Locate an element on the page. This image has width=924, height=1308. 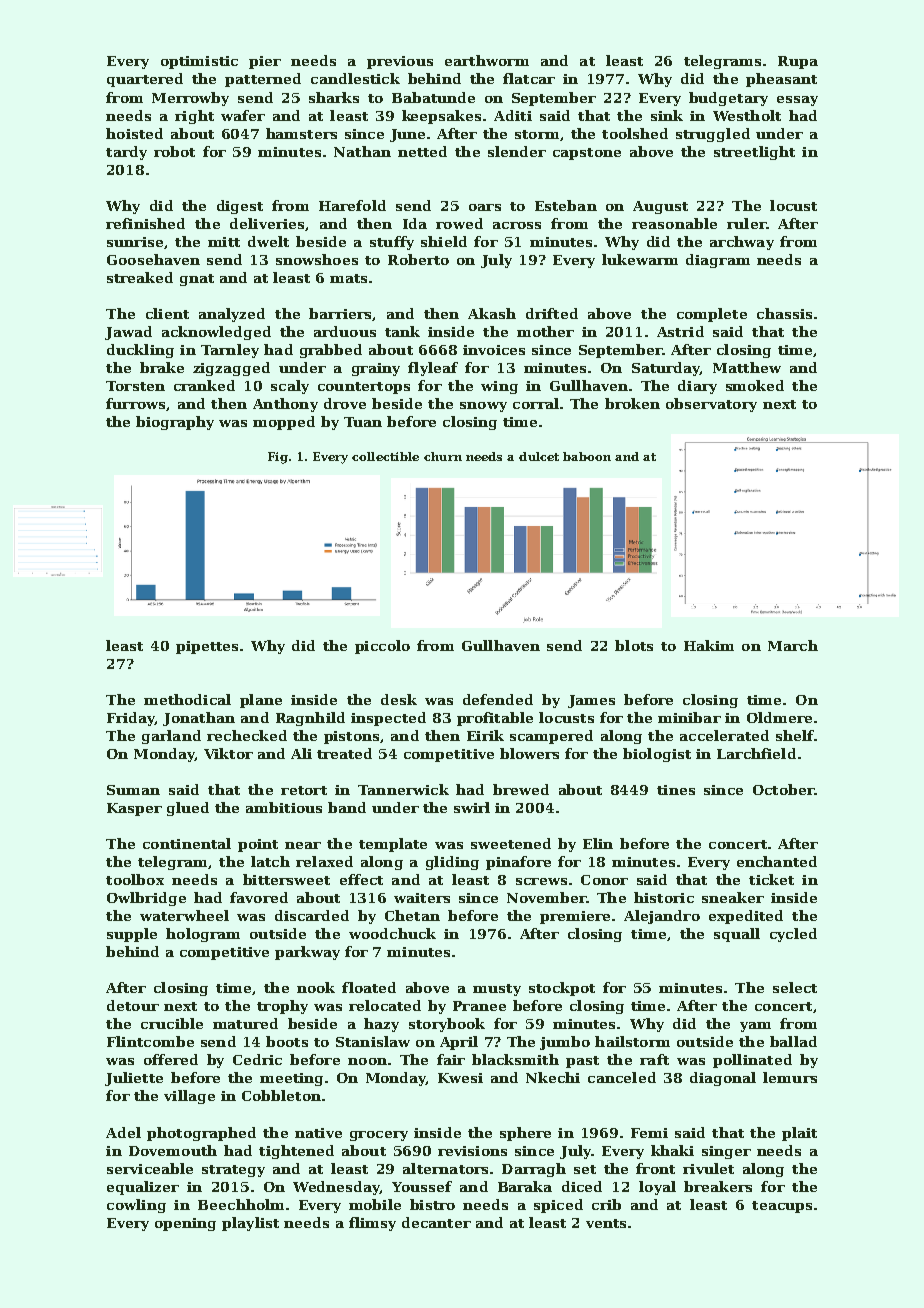
Kasper is located at coordinates (134, 809).
